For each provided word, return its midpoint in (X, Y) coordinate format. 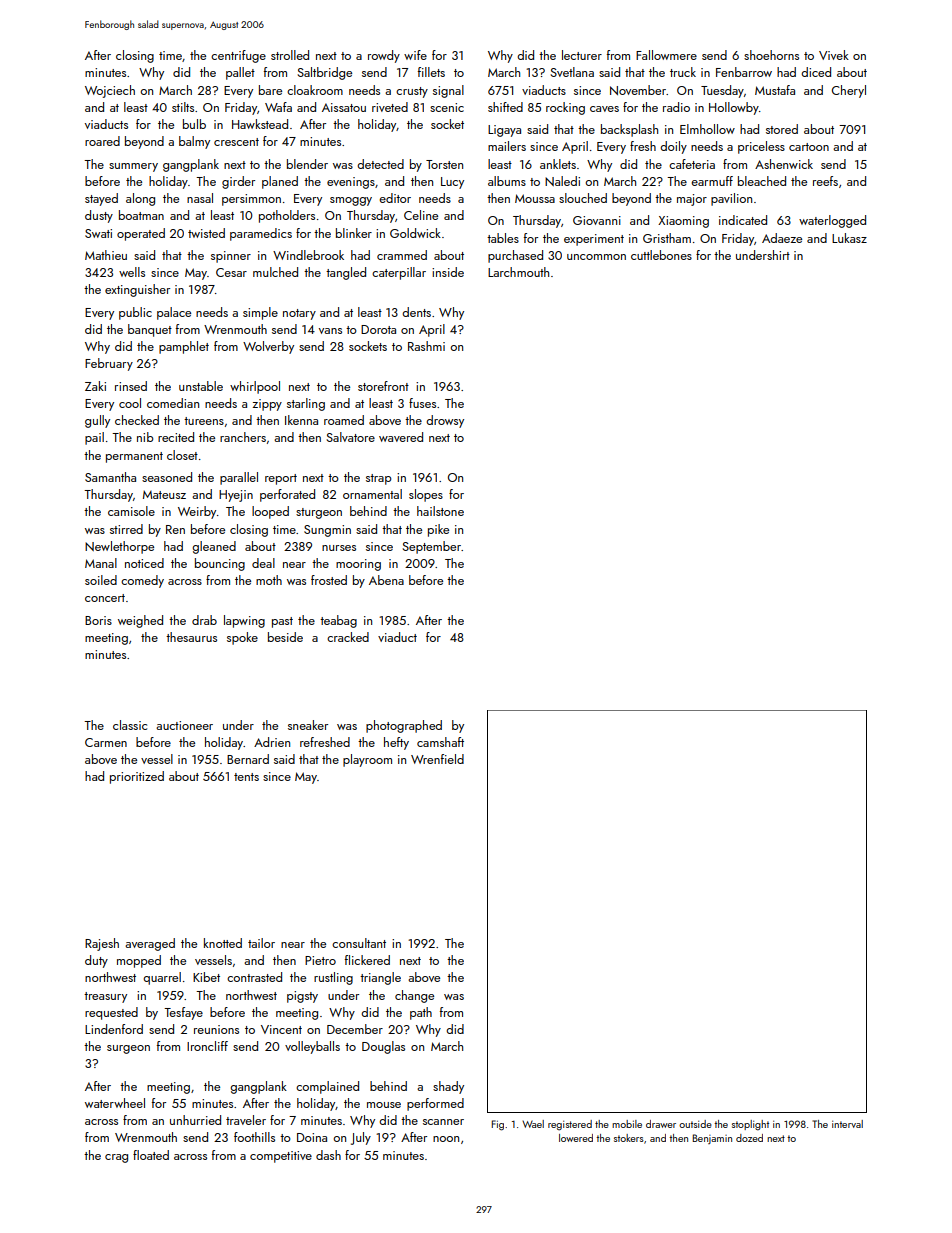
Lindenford (114, 1029)
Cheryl (849, 91)
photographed (404, 726)
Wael (533, 1124)
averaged (150, 944)
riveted (390, 107)
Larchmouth (518, 272)
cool (130, 403)
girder (238, 182)
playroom (367, 760)
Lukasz (849, 238)
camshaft (440, 742)
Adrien (272, 742)
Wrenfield (437, 759)
